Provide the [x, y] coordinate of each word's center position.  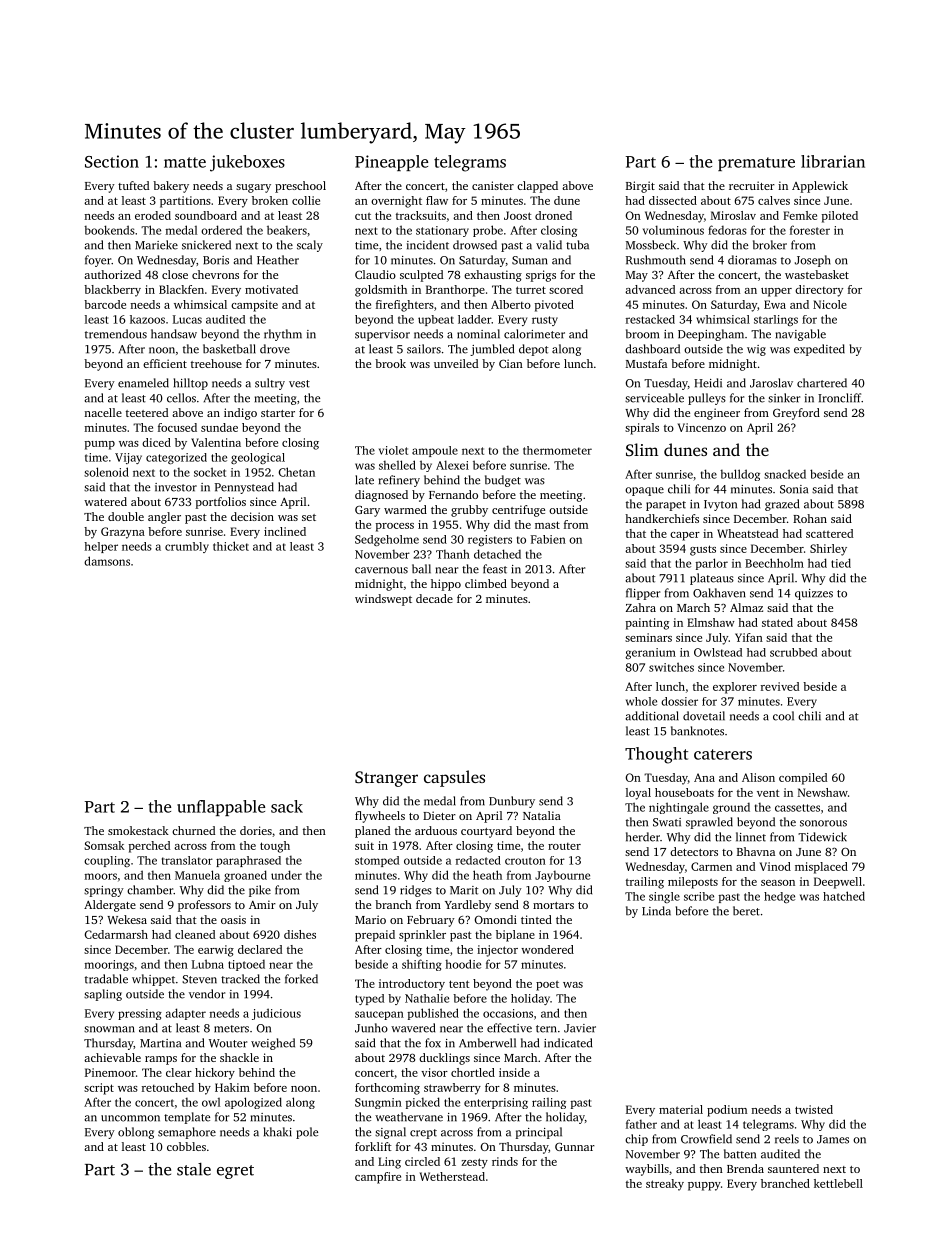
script [99, 1089]
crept [423, 1134]
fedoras [727, 230]
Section [112, 161]
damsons [107, 561]
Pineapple [391, 163]
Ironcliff [839, 398]
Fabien [548, 539]
